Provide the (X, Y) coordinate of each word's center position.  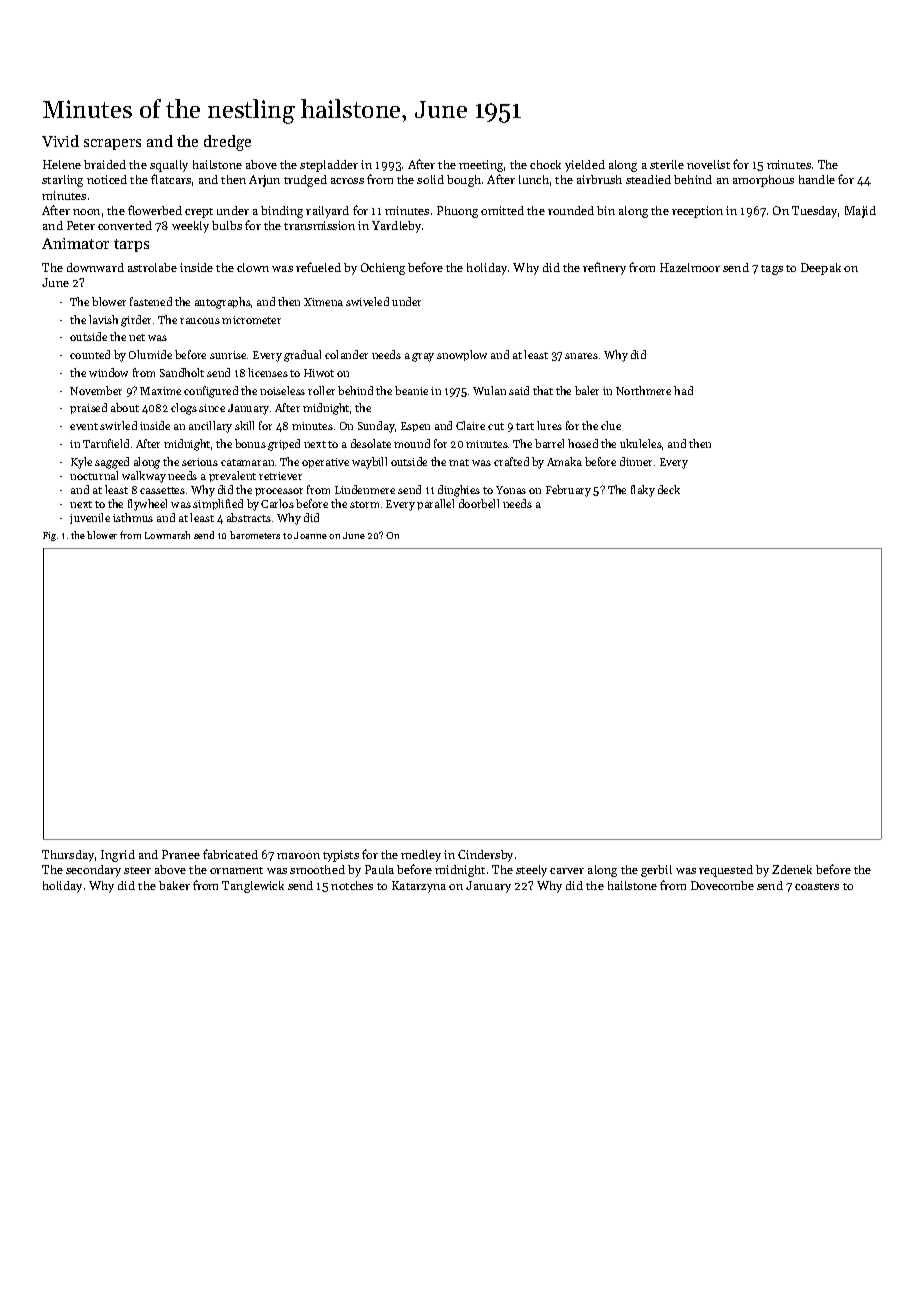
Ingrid (118, 856)
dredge (227, 143)
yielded (585, 166)
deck (669, 489)
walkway (144, 477)
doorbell (479, 503)
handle (817, 179)
